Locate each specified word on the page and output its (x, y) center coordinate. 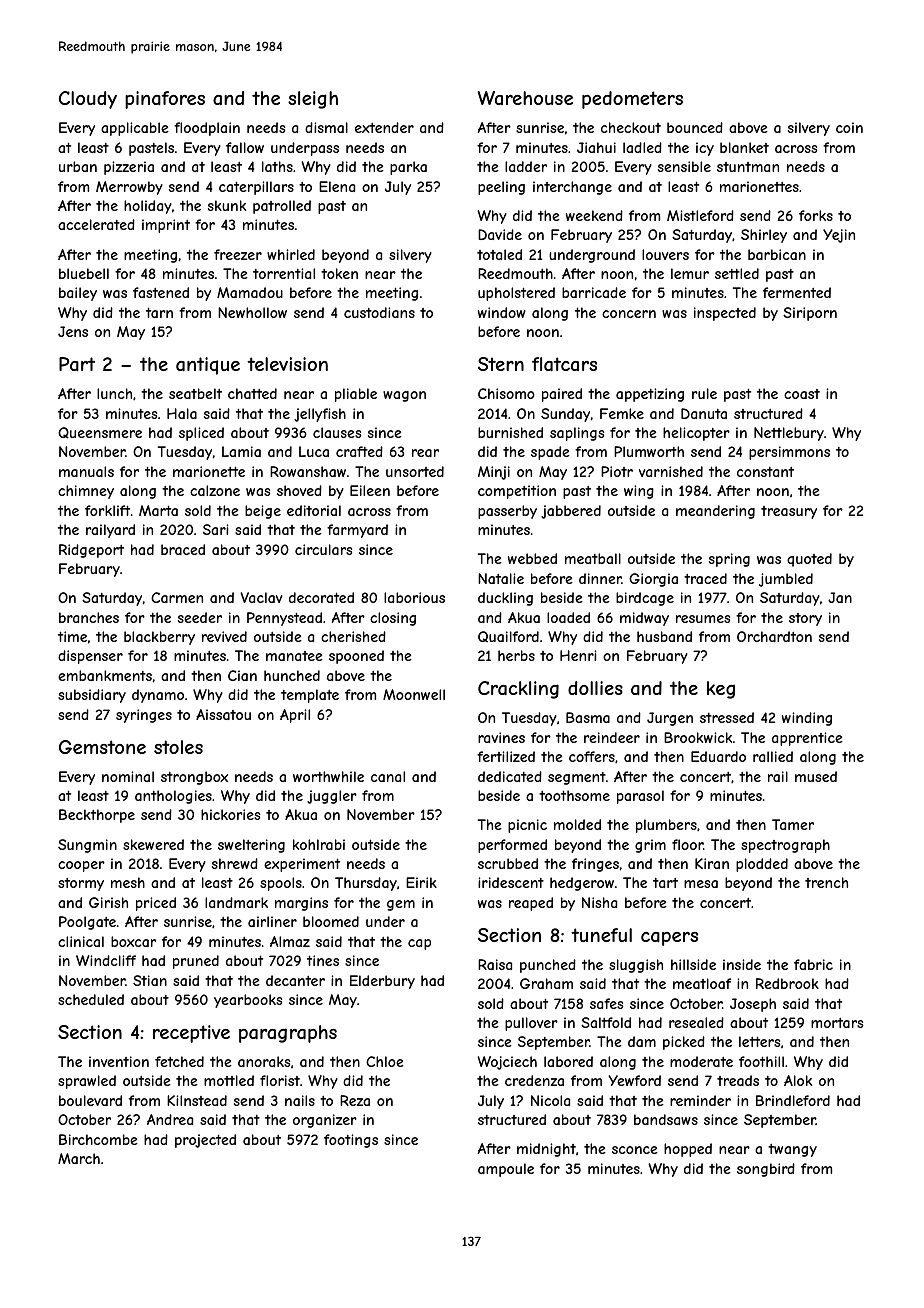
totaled (499, 254)
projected (205, 1141)
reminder (700, 1100)
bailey (78, 294)
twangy (792, 1150)
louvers (665, 254)
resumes (703, 619)
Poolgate (87, 923)
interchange (572, 188)
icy (705, 149)
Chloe (385, 1061)
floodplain (207, 129)
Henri (578, 655)
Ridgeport (91, 551)
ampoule (506, 1170)
